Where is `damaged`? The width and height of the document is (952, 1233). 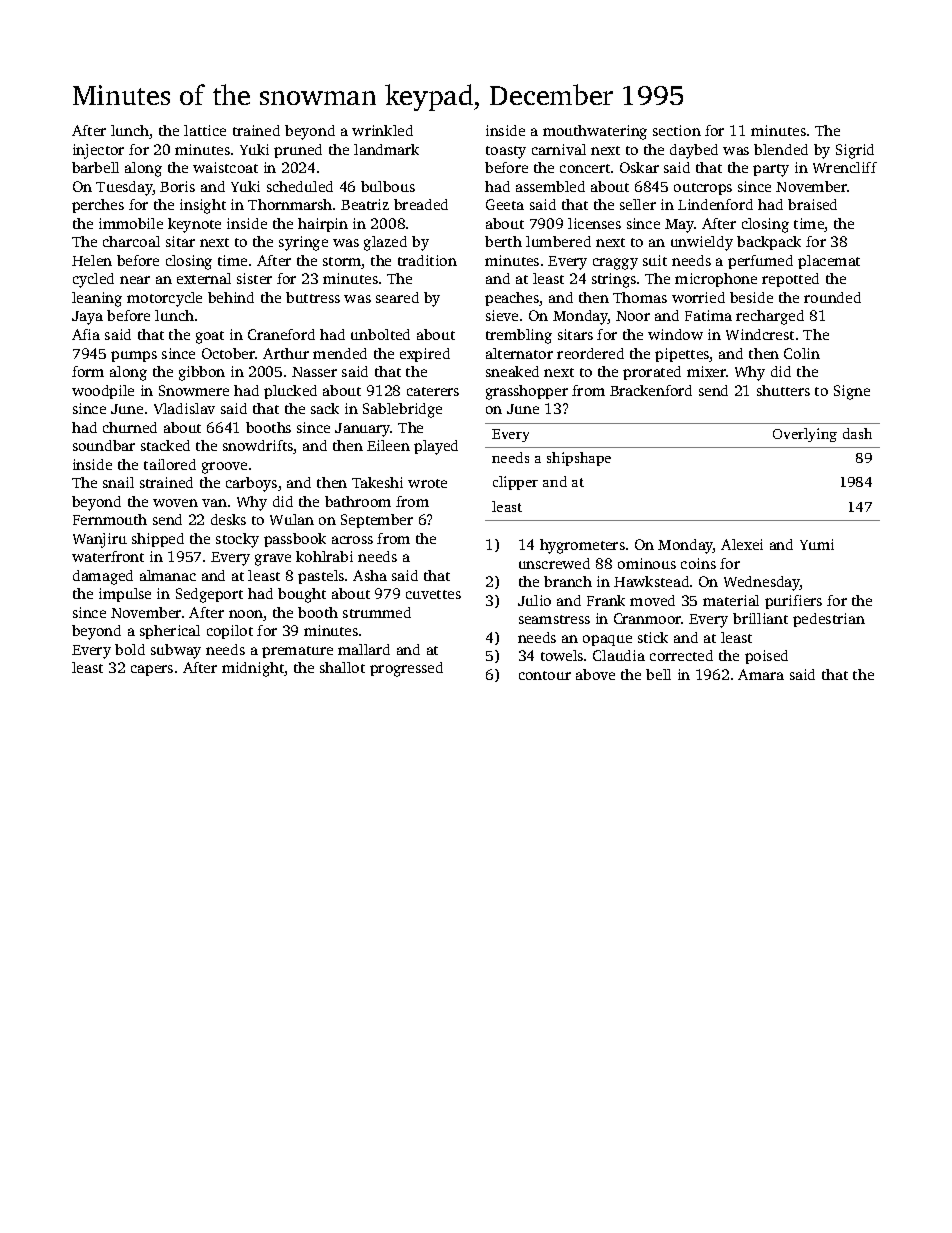
damaged is located at coordinates (103, 577).
